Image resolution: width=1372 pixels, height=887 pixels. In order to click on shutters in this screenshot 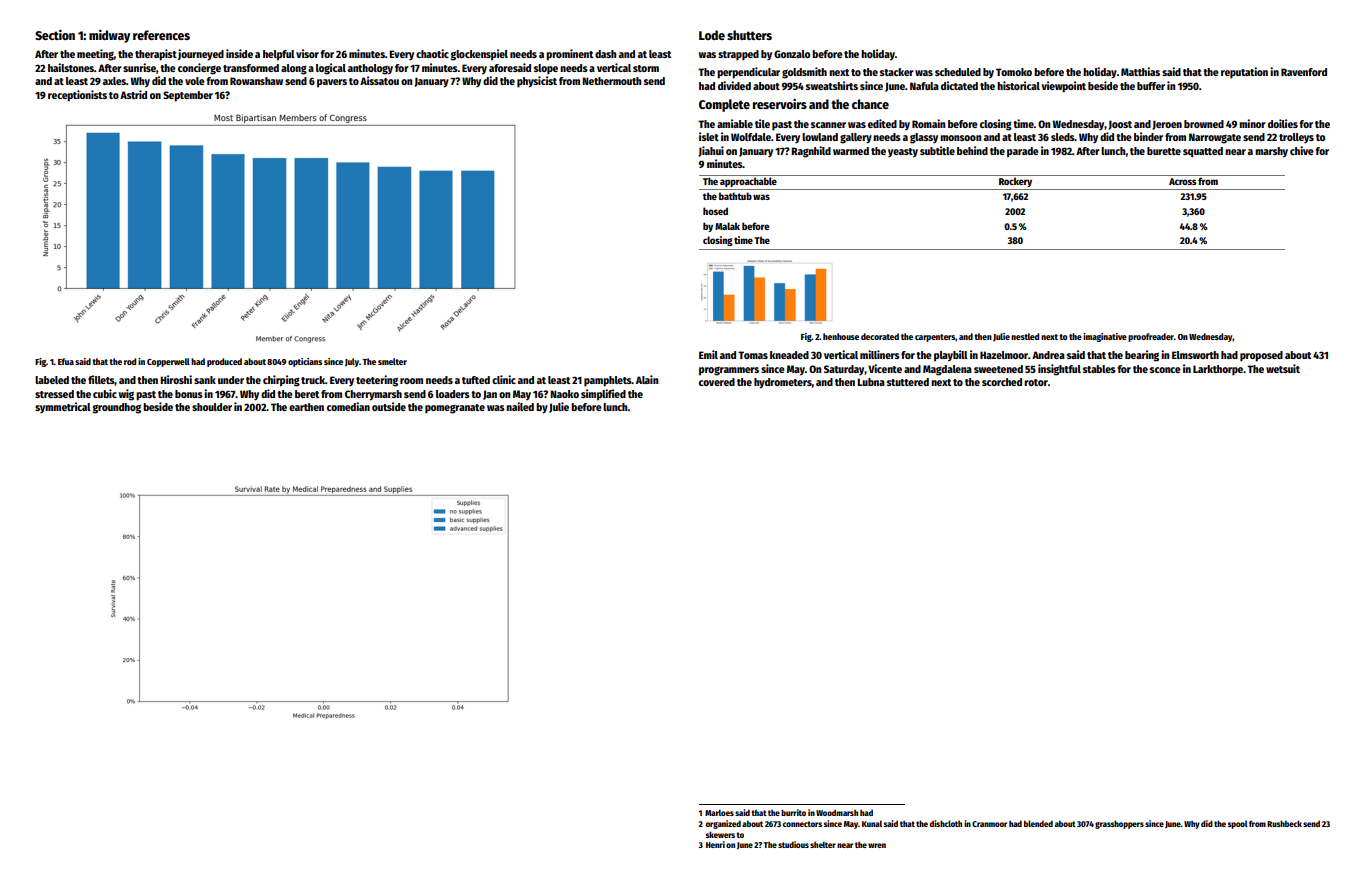, I will do `click(749, 35)`.
